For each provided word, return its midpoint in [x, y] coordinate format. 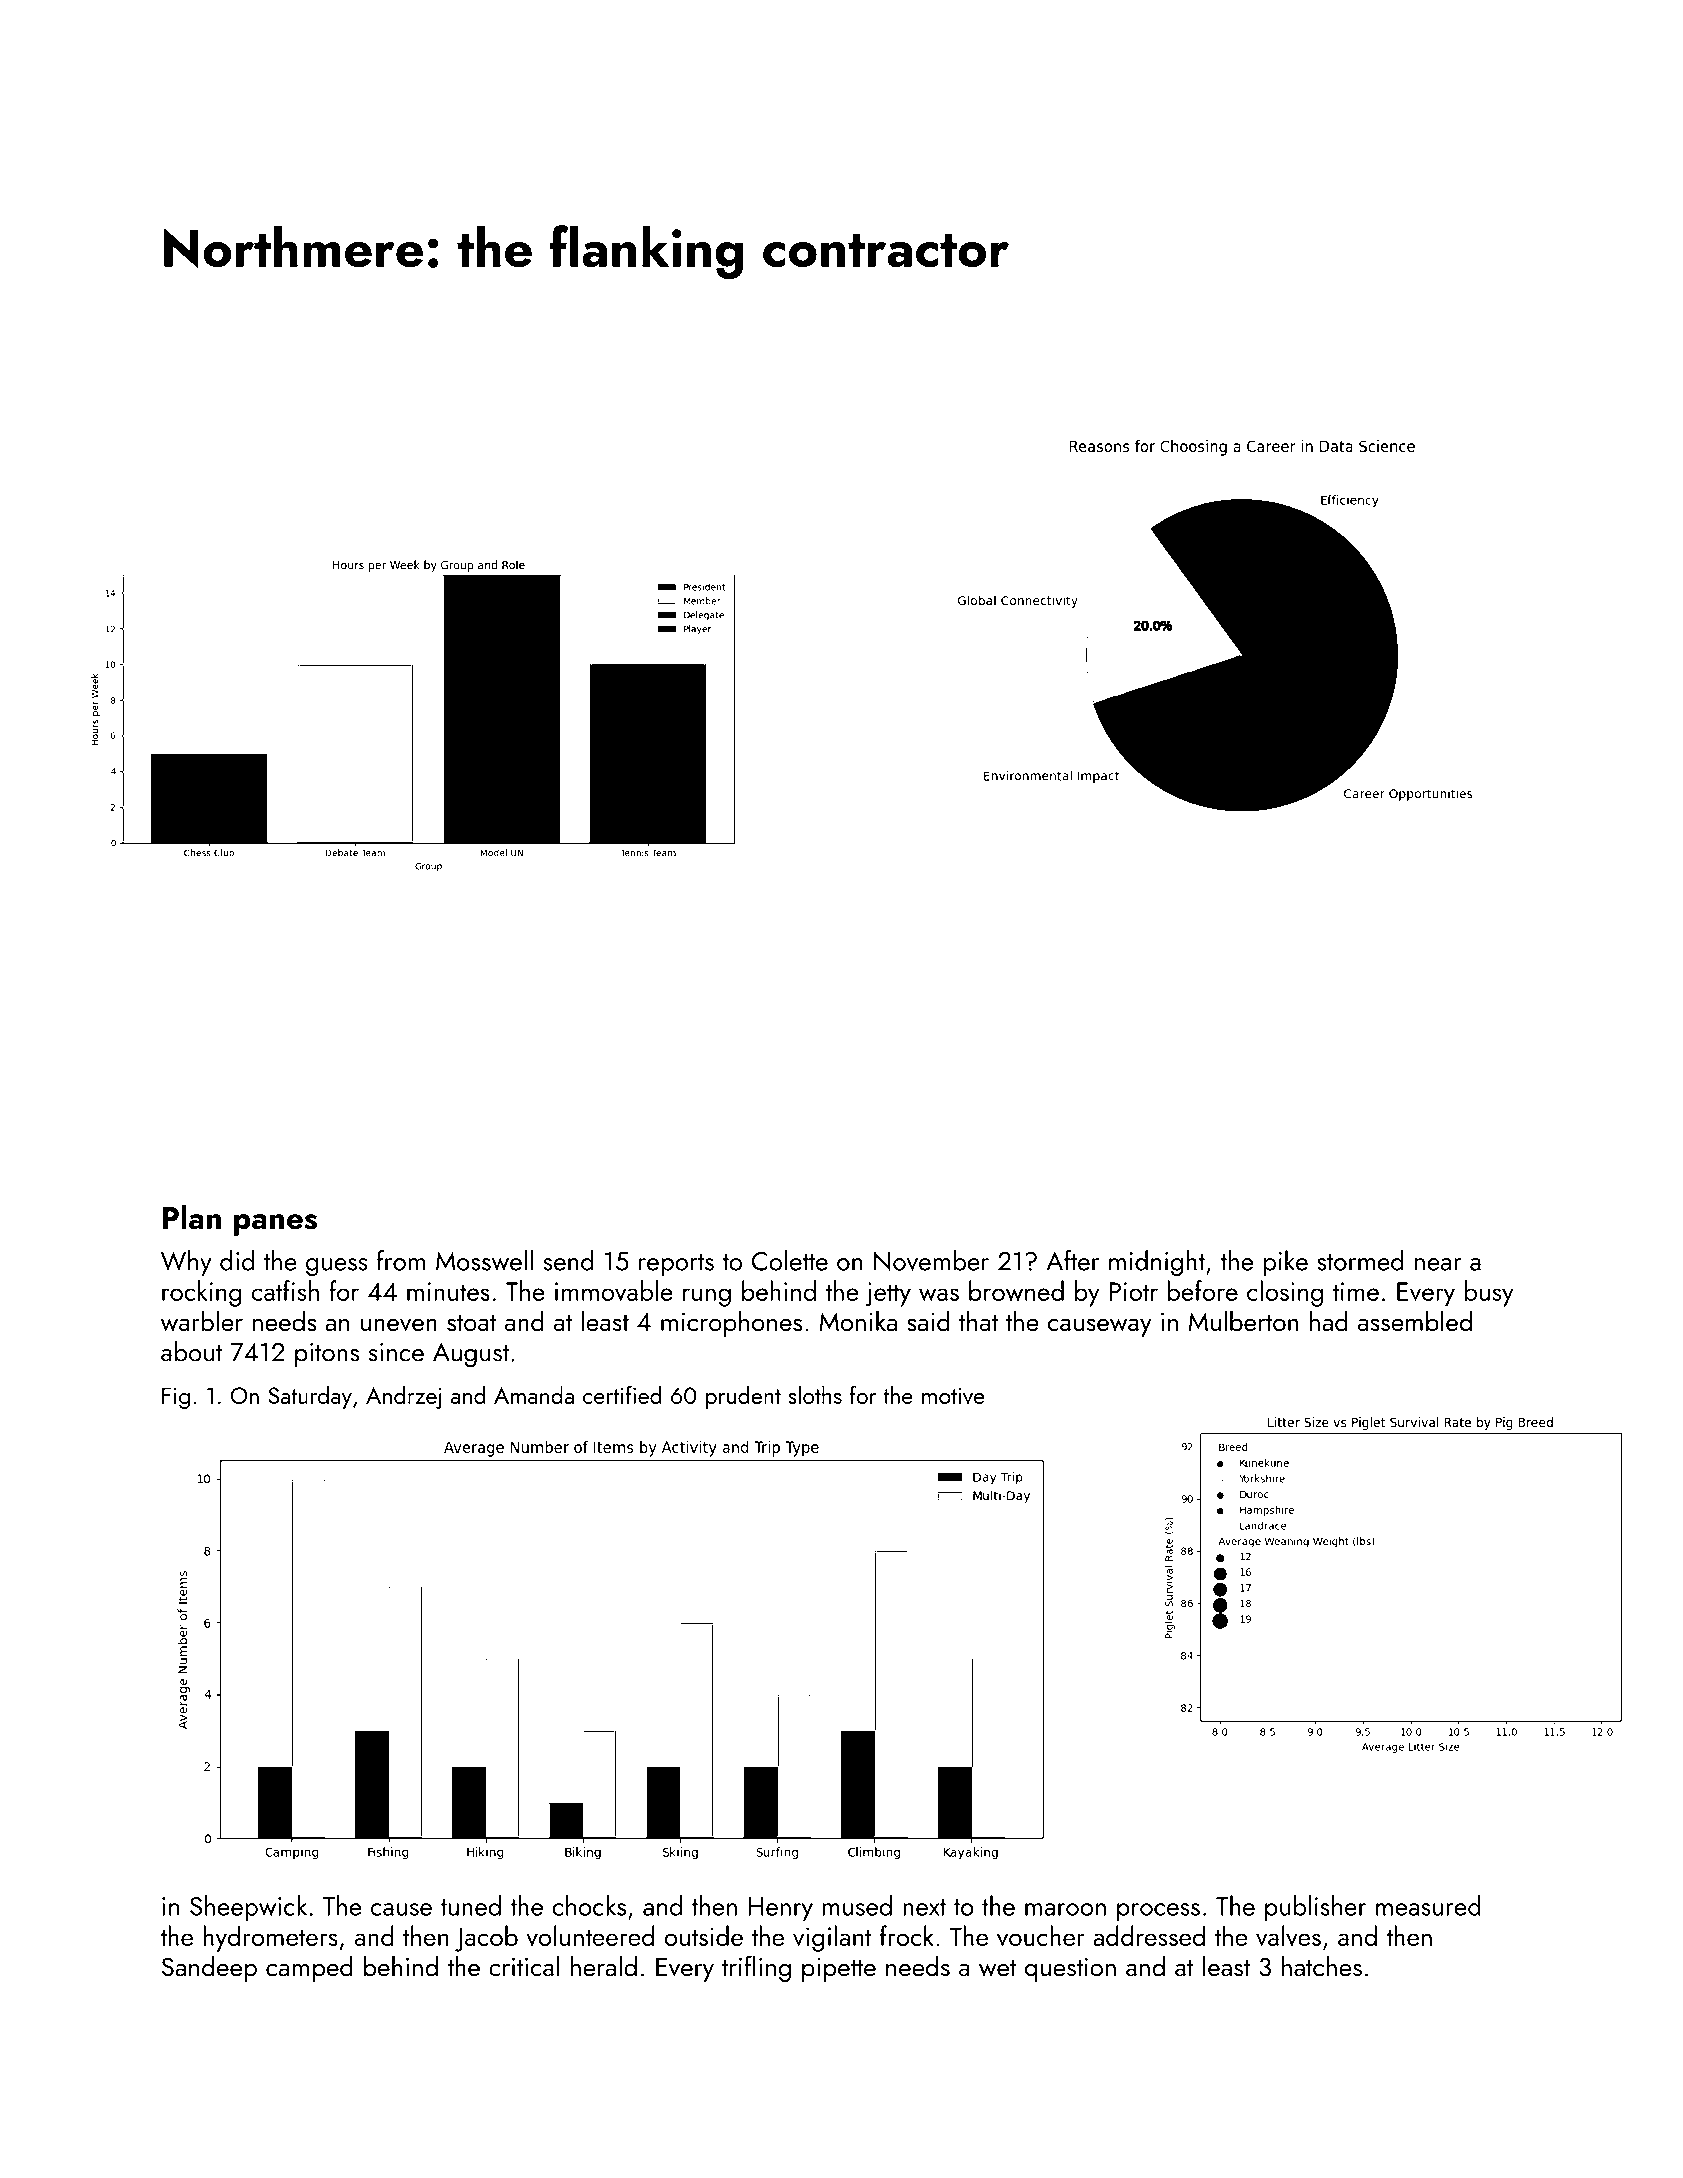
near [1438, 1264]
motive [953, 1395]
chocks [589, 1905]
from [401, 1260]
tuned [470, 1905]
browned [1016, 1290]
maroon [1065, 1909]
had [1329, 1321]
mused [857, 1905]
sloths [815, 1394]
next [924, 1907]
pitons [327, 1355]
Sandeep [209, 1968]
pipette [839, 1970]
